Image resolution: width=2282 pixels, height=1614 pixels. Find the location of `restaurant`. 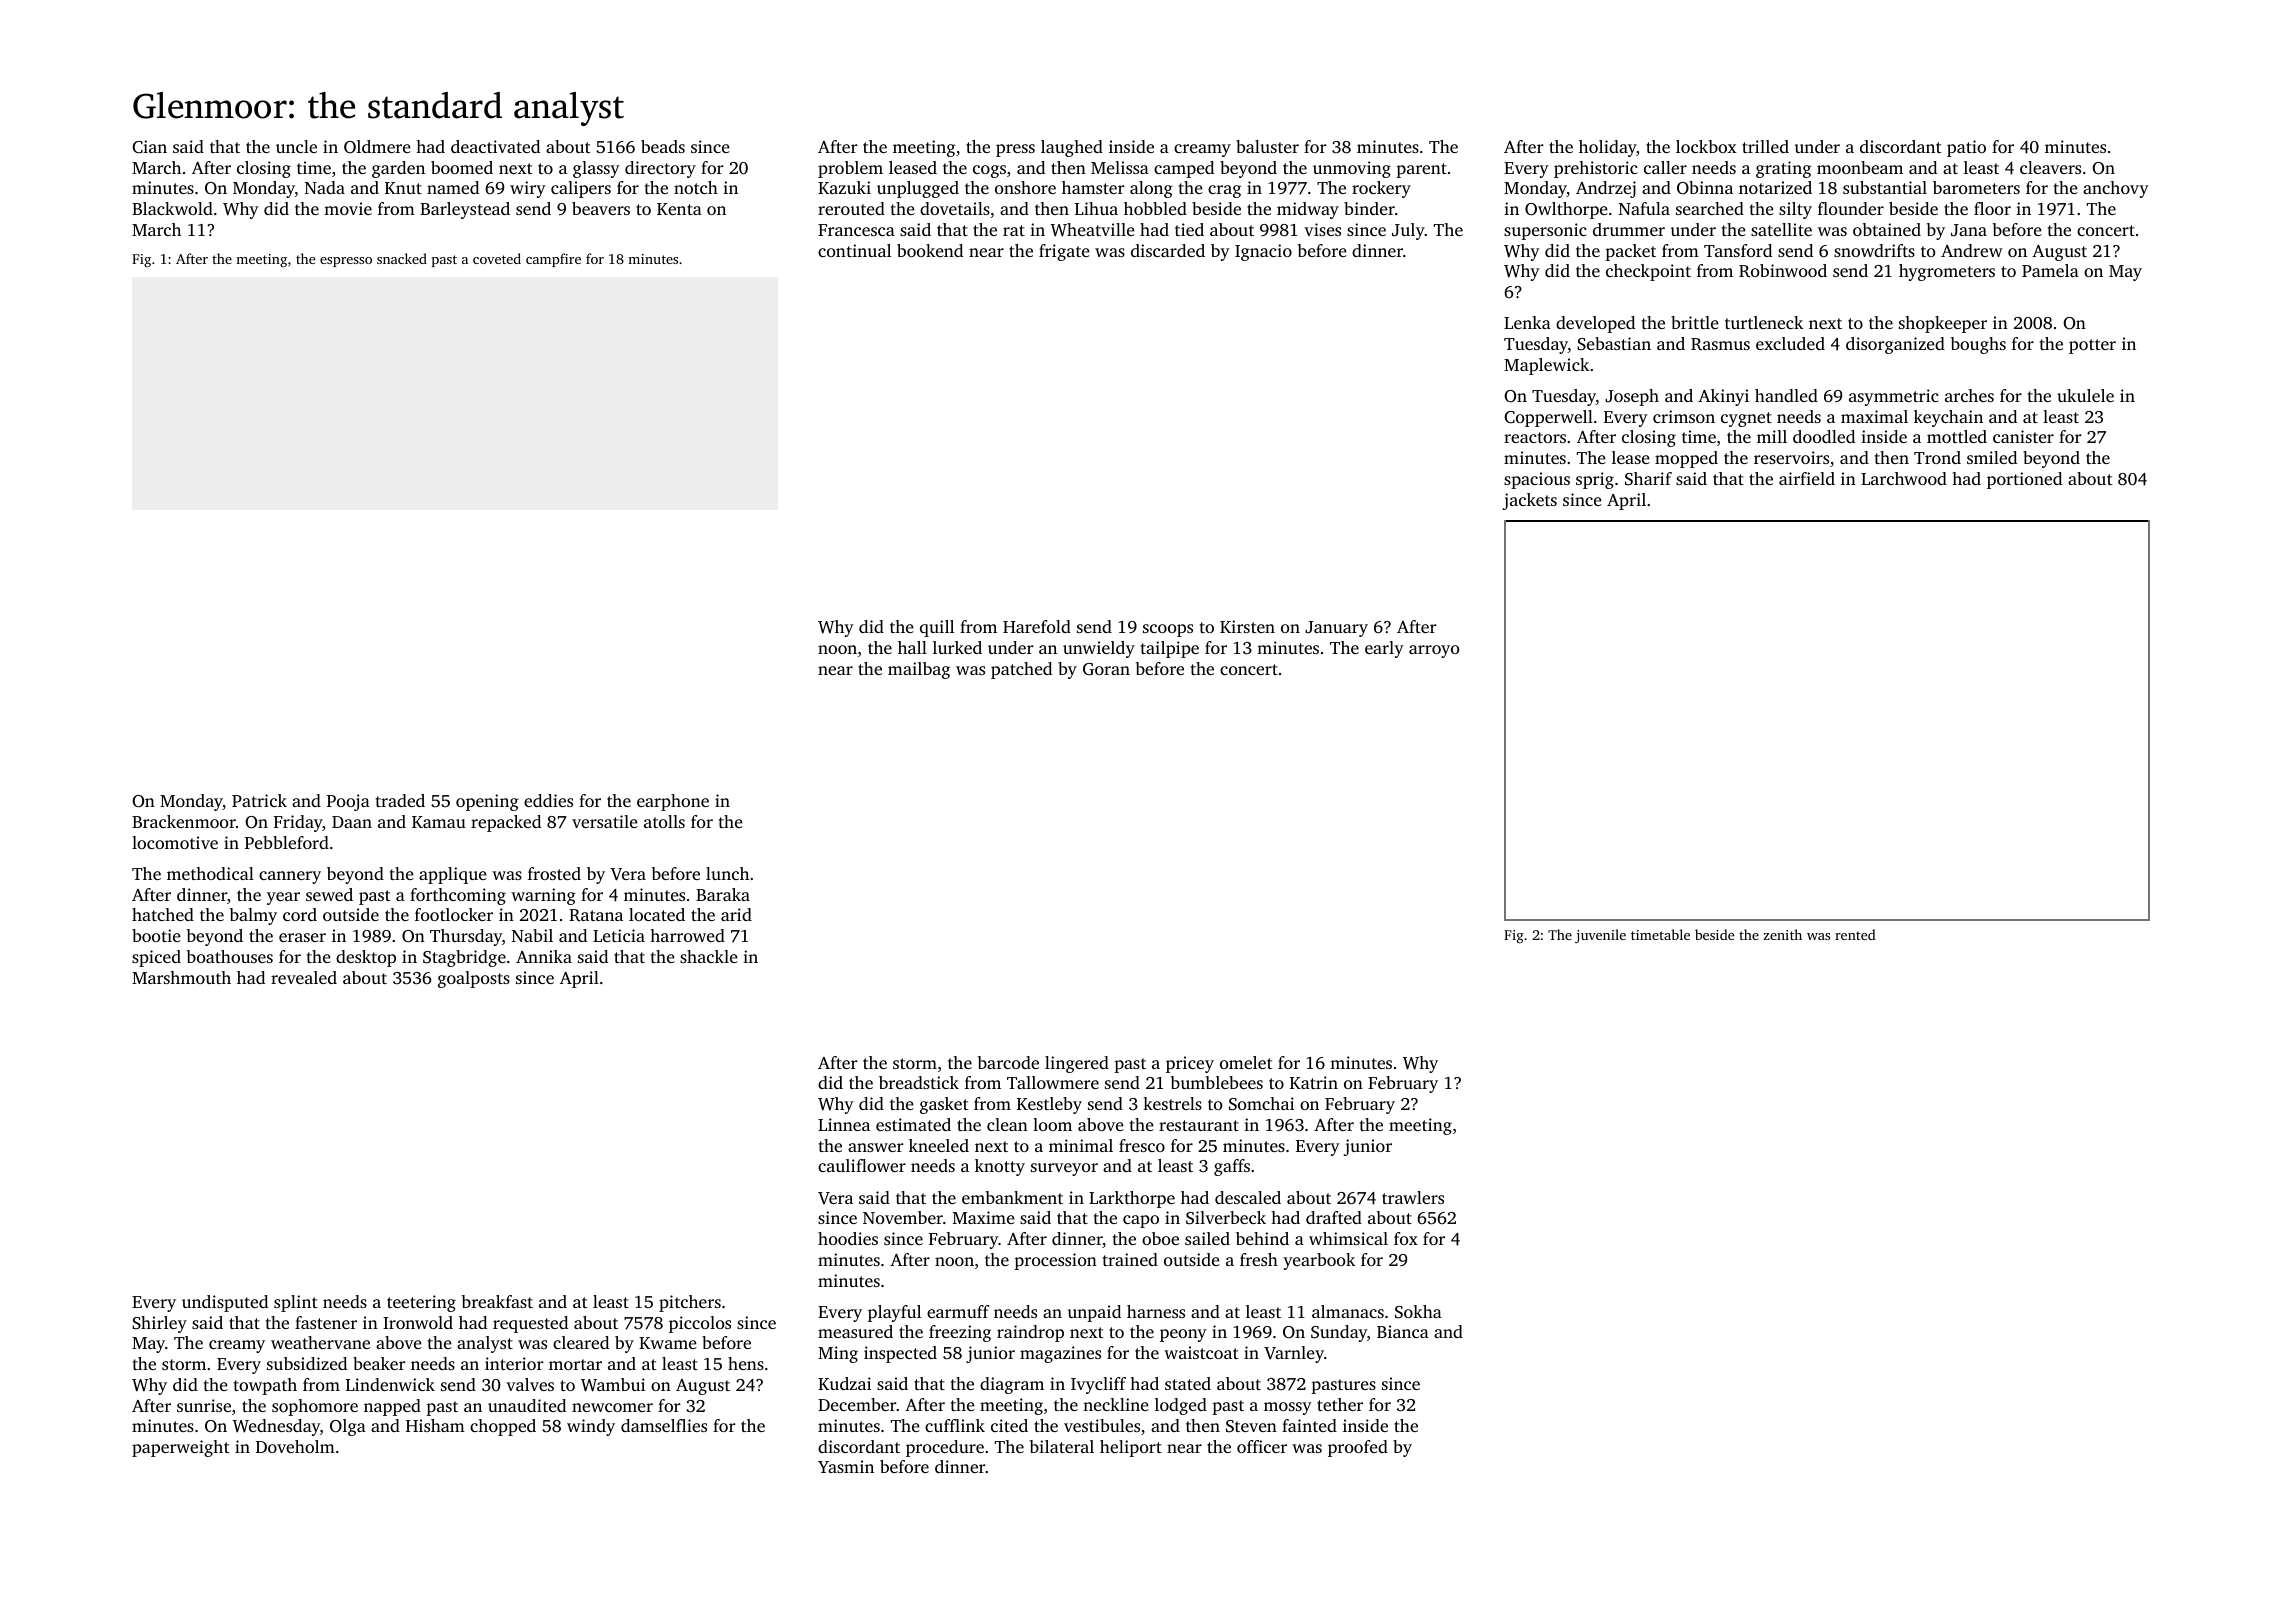

restaurant is located at coordinates (1199, 1125).
